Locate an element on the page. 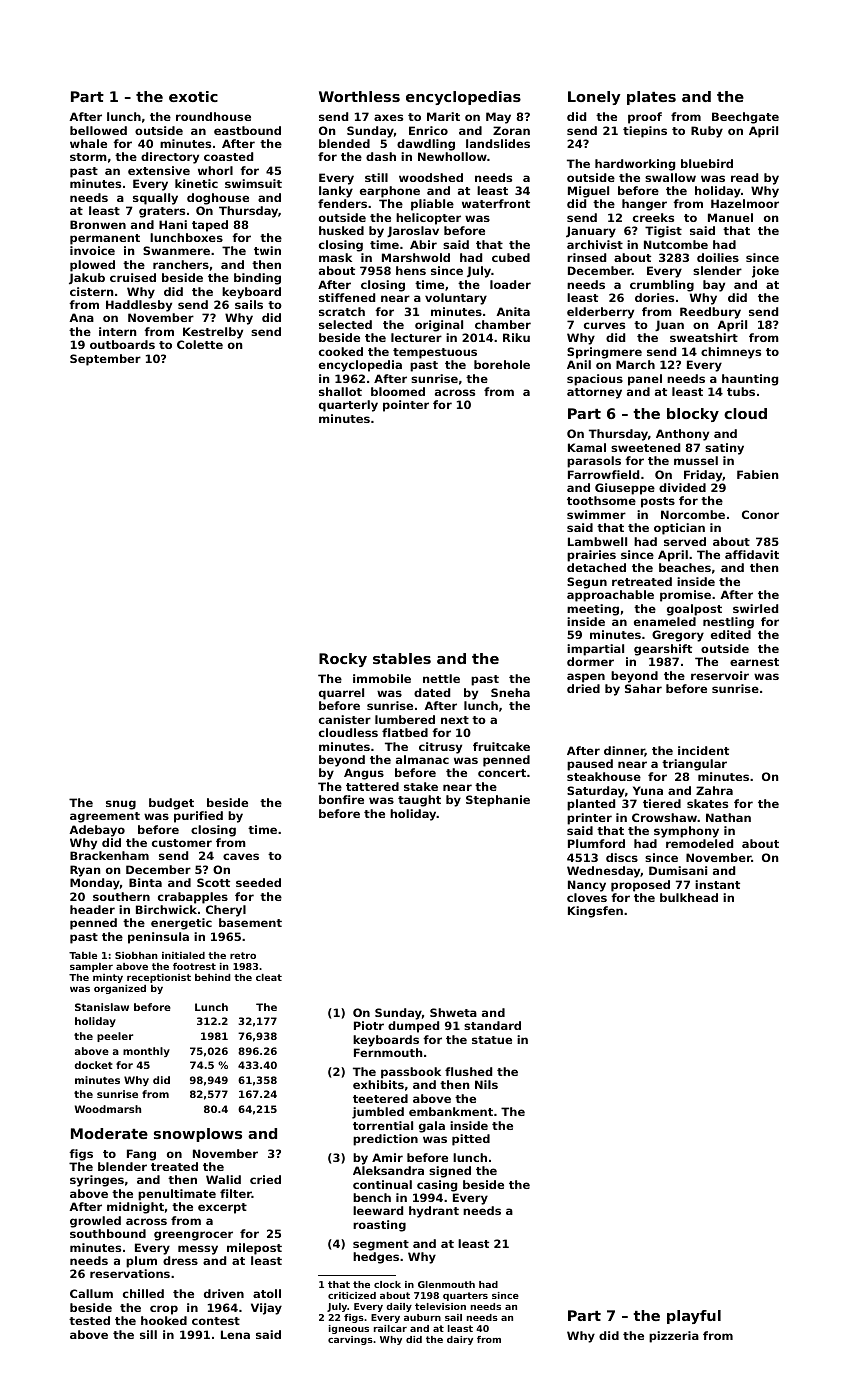 The width and height of the page is (849, 1400). reservoir is located at coordinates (720, 675).
